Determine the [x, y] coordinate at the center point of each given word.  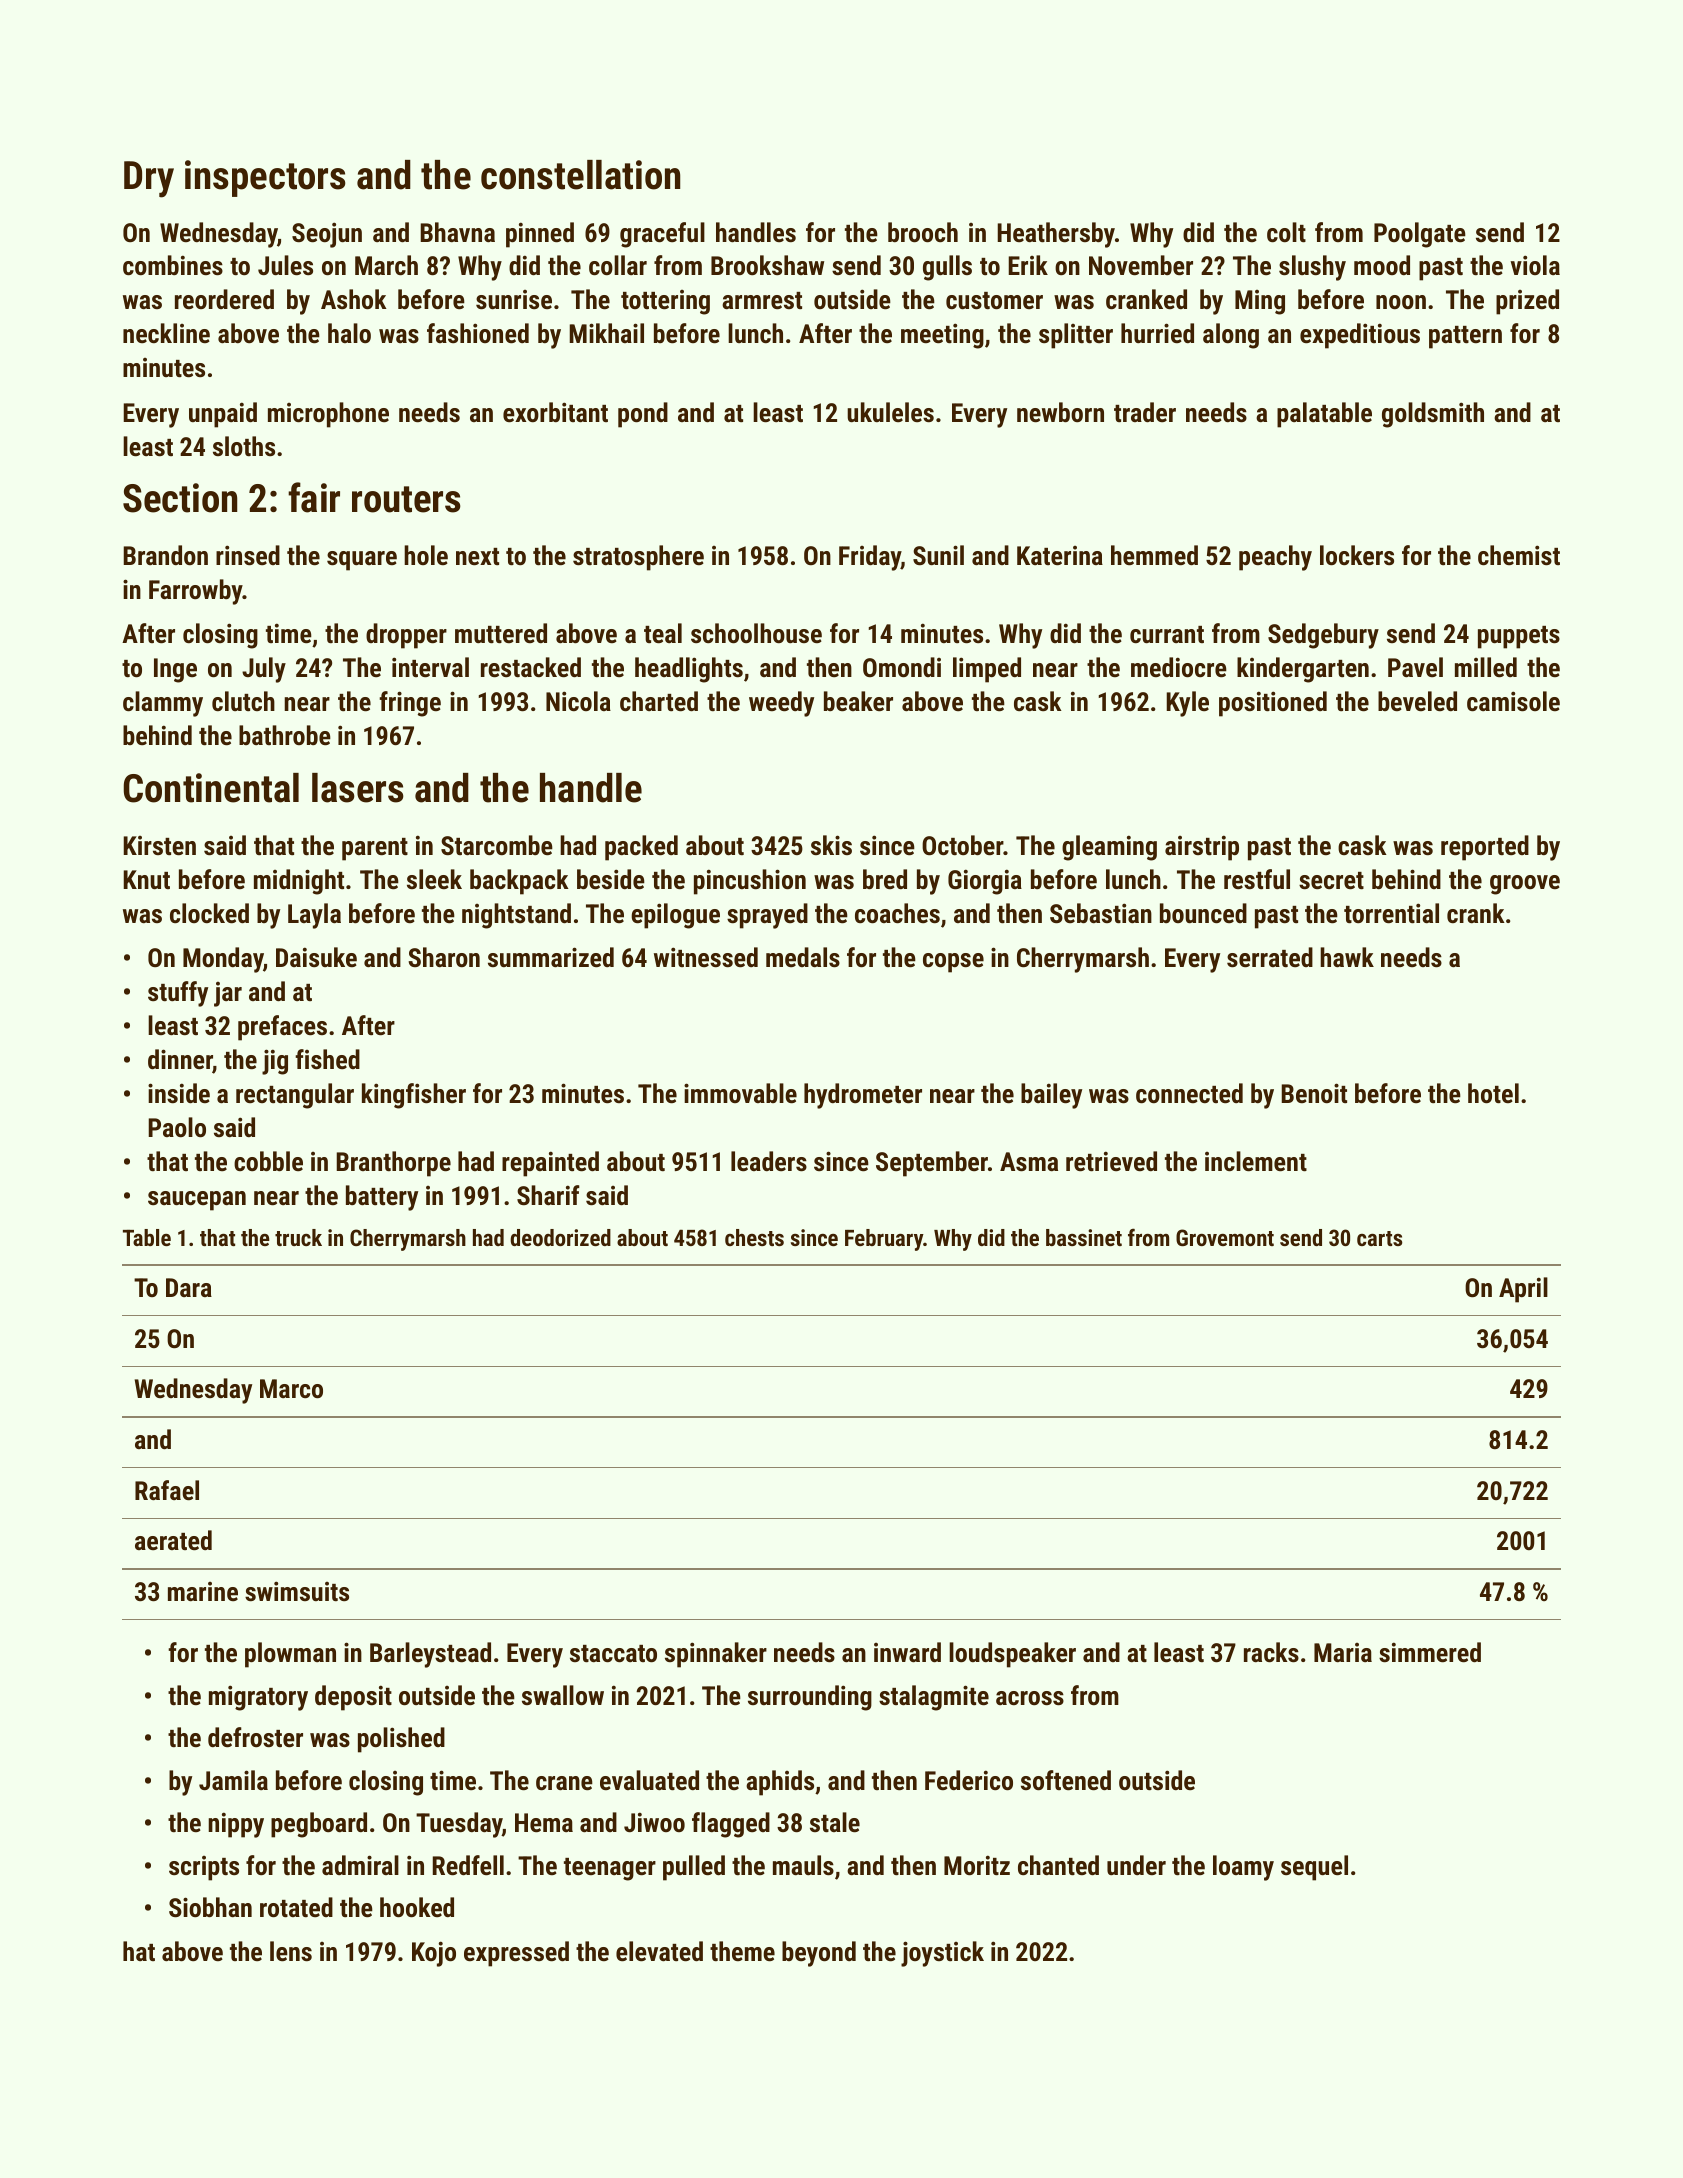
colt [1286, 232]
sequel [1314, 1868]
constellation [580, 175]
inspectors [265, 178]
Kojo [434, 1954]
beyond [819, 1954]
